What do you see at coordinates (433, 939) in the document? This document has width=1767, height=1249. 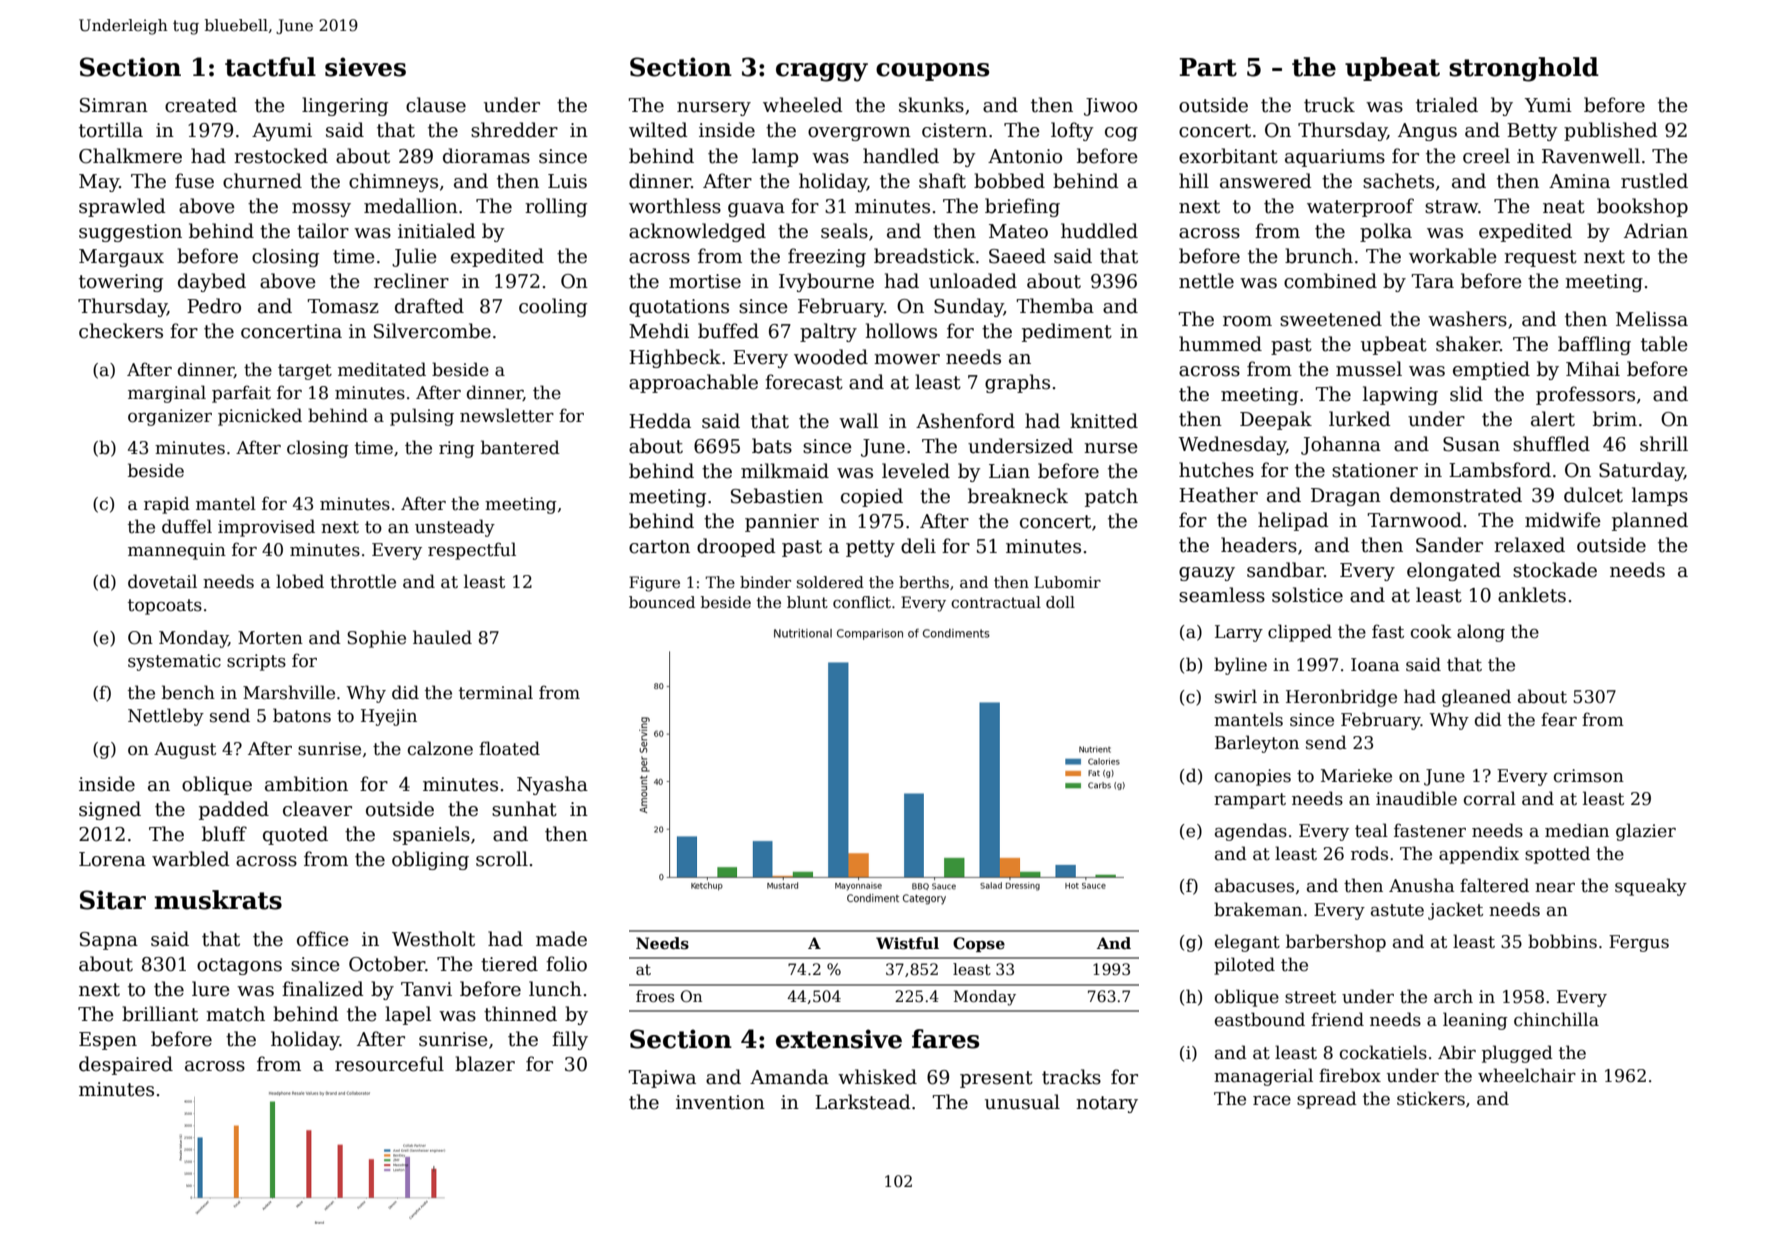 I see `Westholt` at bounding box center [433, 939].
